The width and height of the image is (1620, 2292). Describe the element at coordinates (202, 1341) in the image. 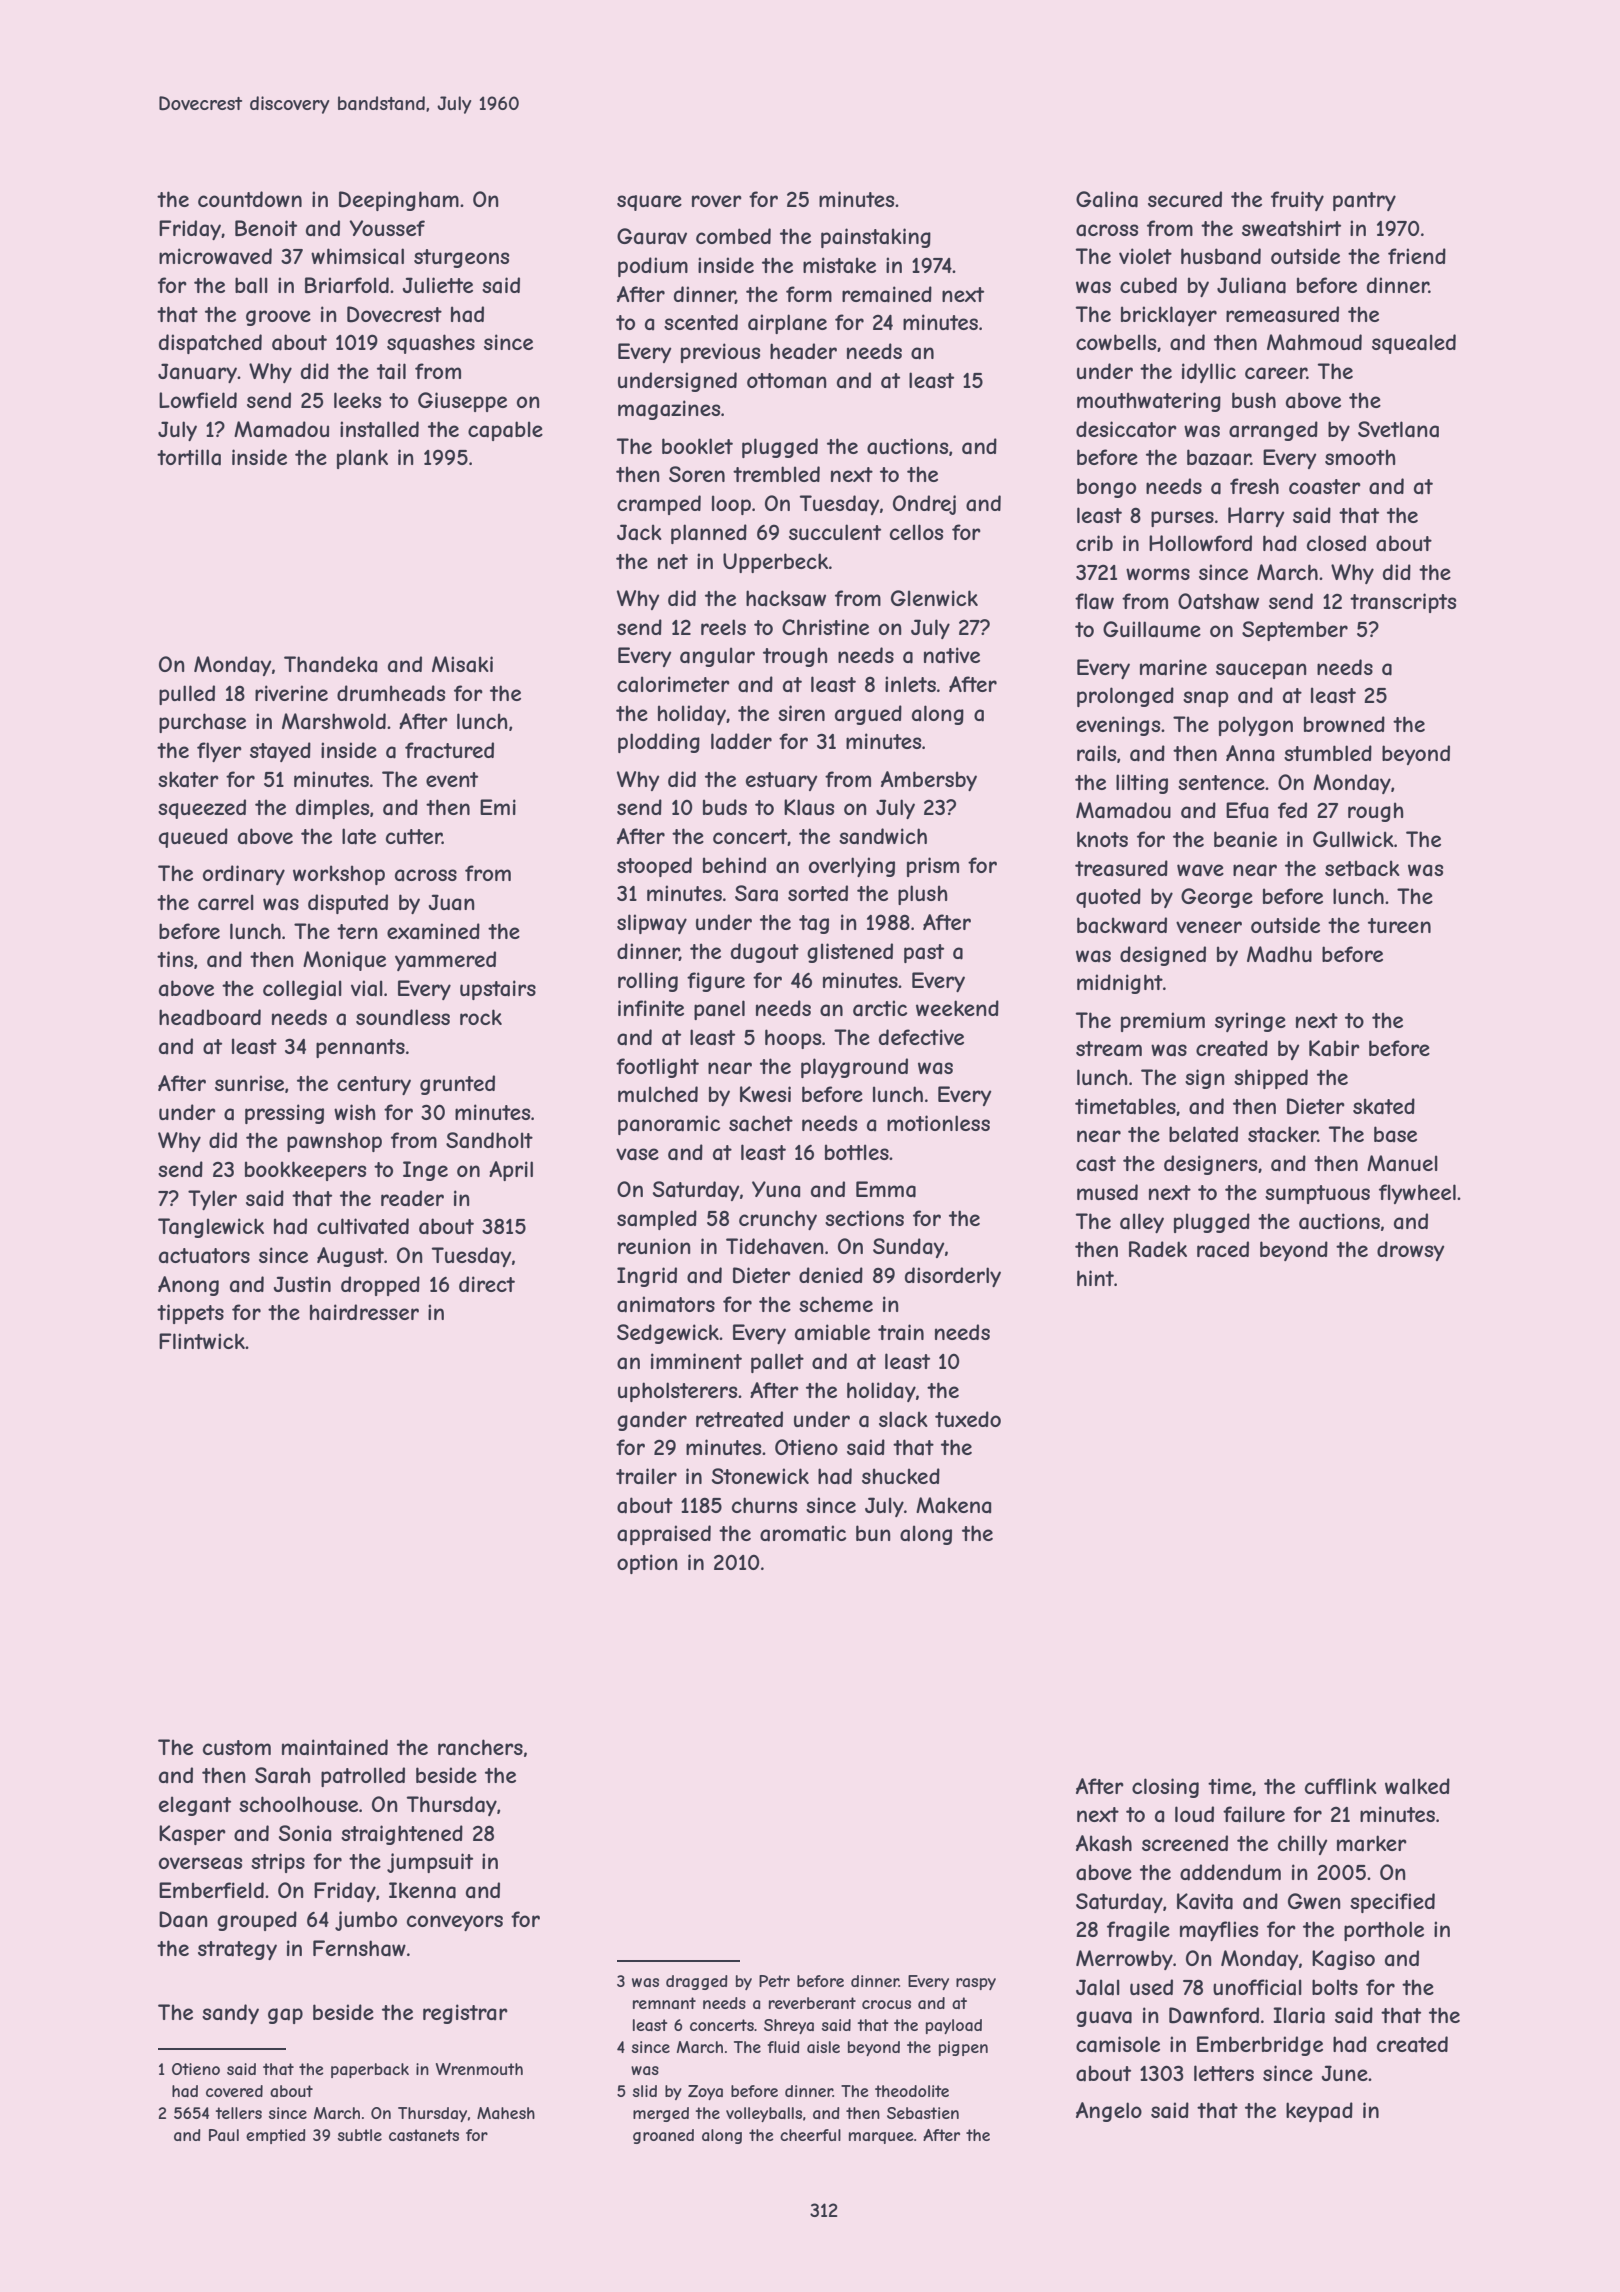

I see `Flintwick` at that location.
